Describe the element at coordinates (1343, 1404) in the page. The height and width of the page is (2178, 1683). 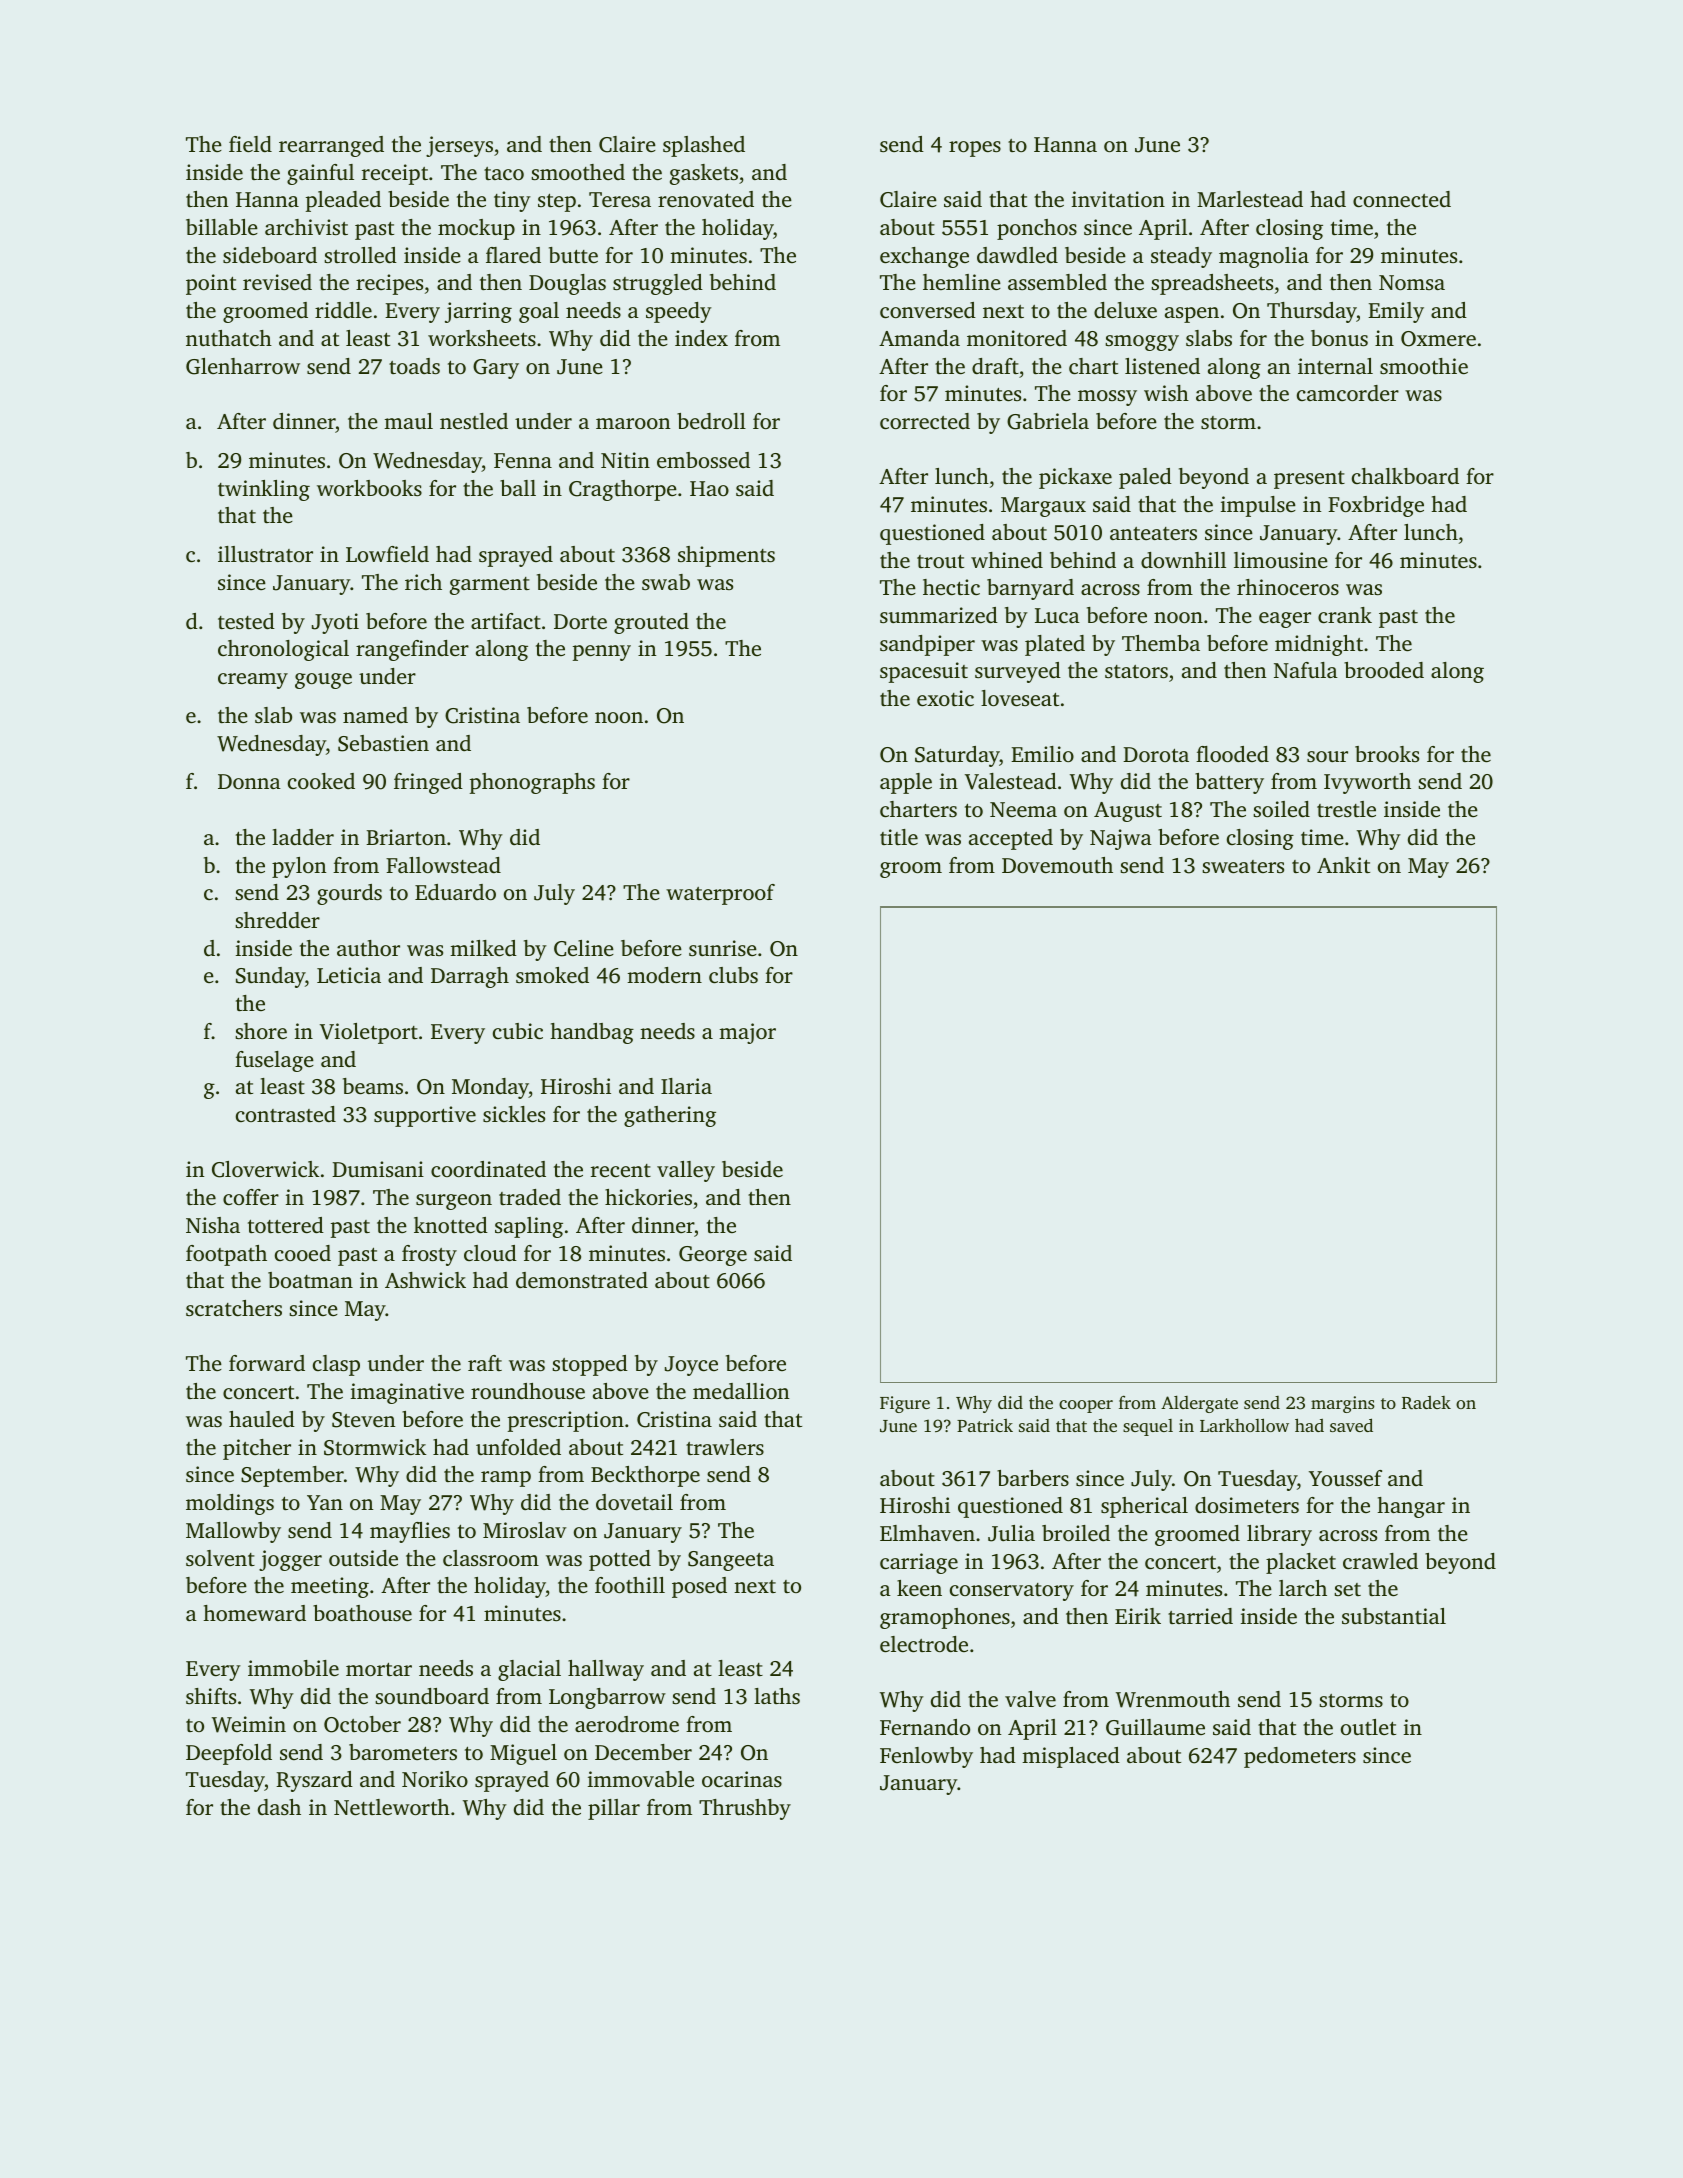
I see `margins` at that location.
